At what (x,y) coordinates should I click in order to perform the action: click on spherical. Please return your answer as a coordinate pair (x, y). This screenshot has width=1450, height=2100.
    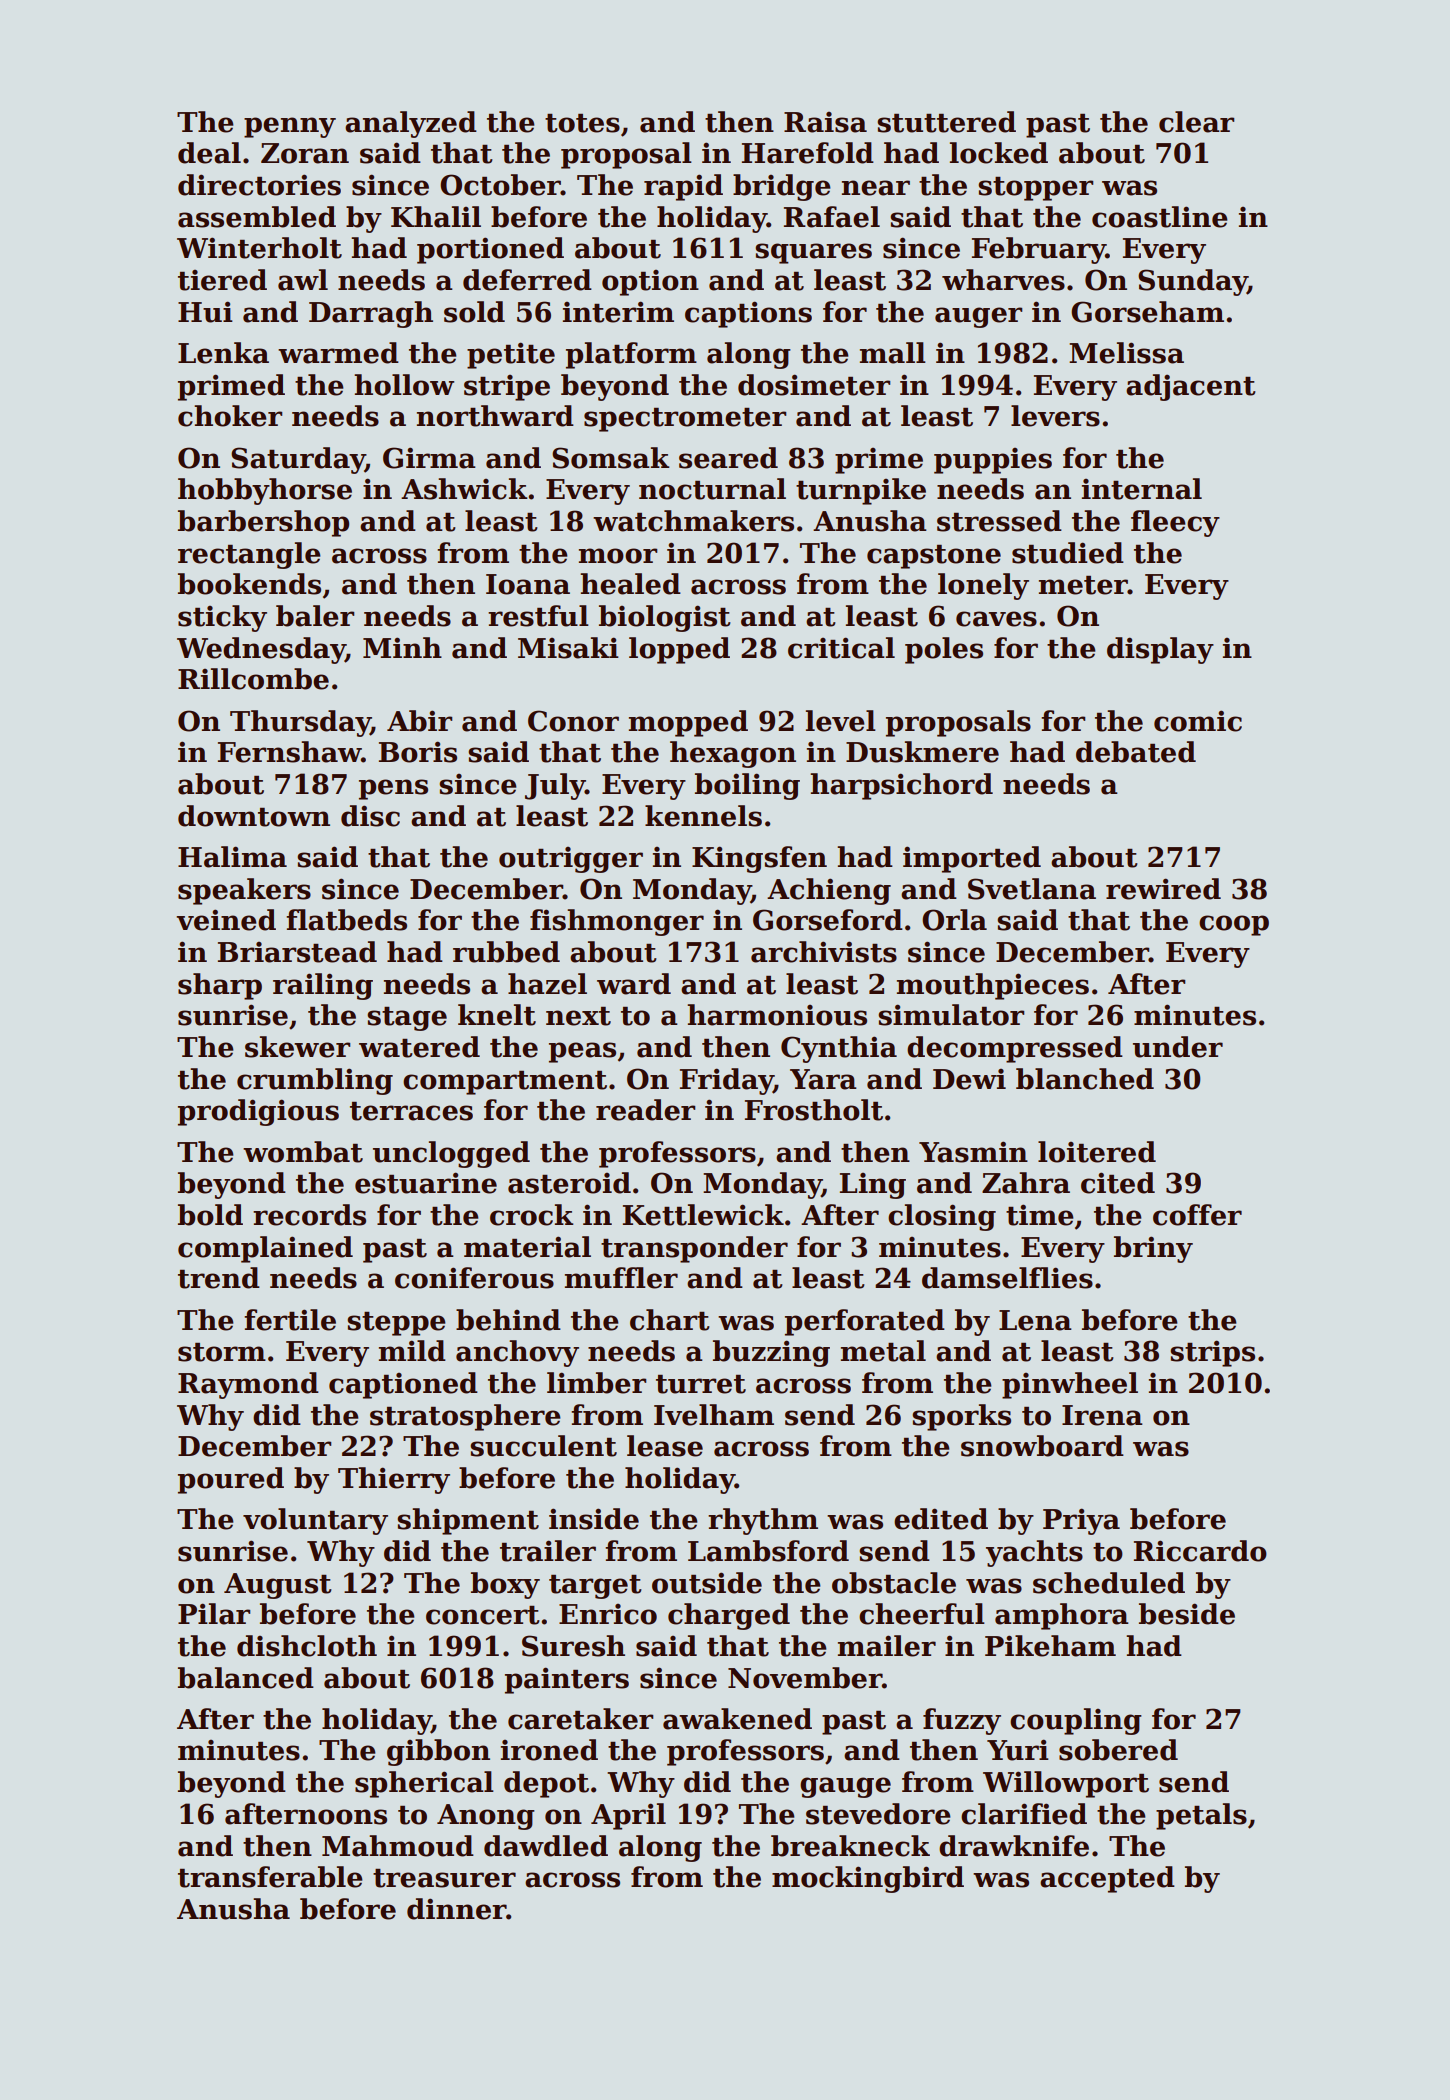
    Looking at the image, I should click on (424, 1784).
